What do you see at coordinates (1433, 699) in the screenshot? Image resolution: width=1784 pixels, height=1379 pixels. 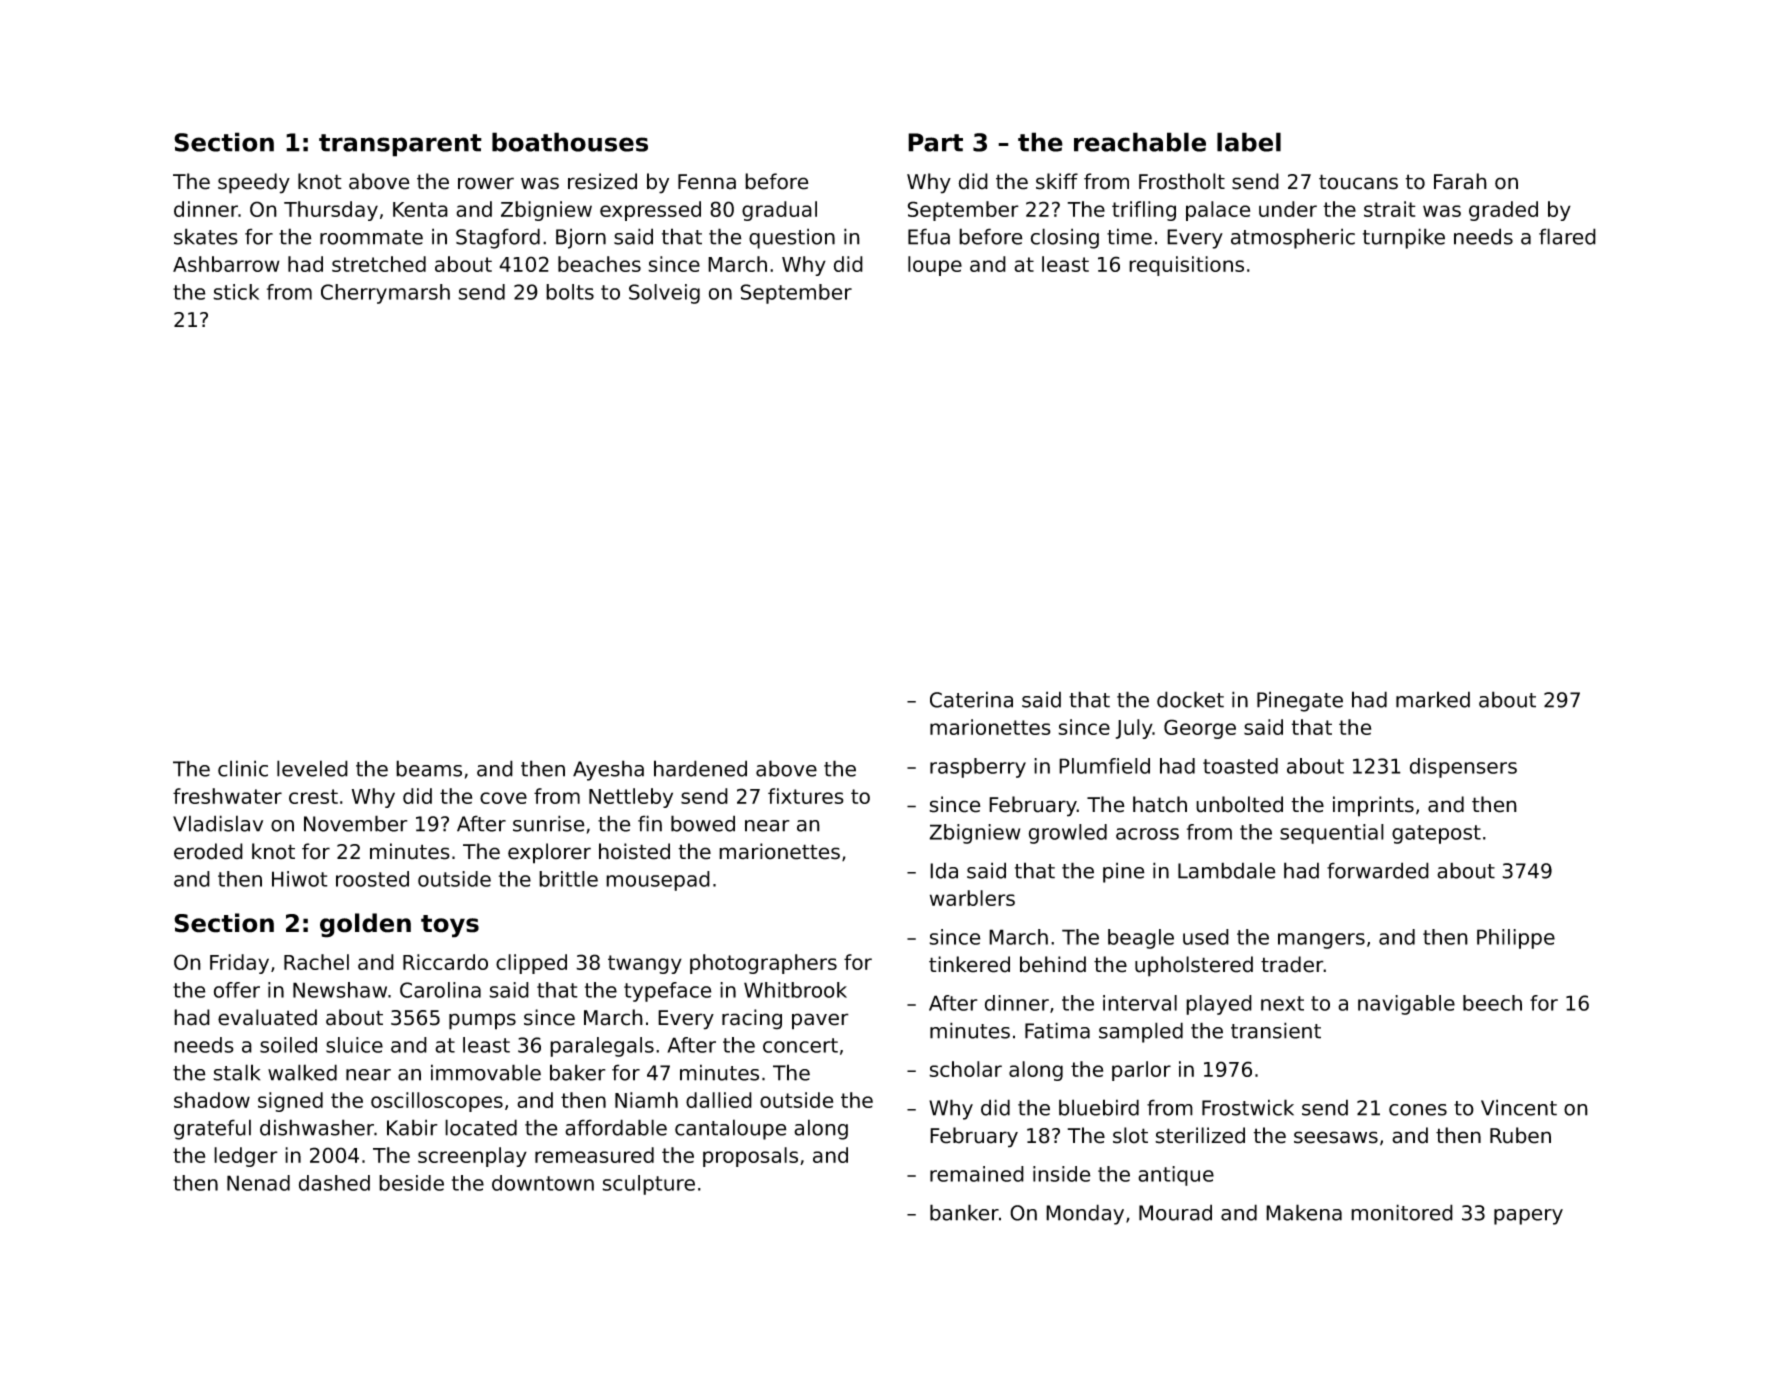 I see `marked` at bounding box center [1433, 699].
